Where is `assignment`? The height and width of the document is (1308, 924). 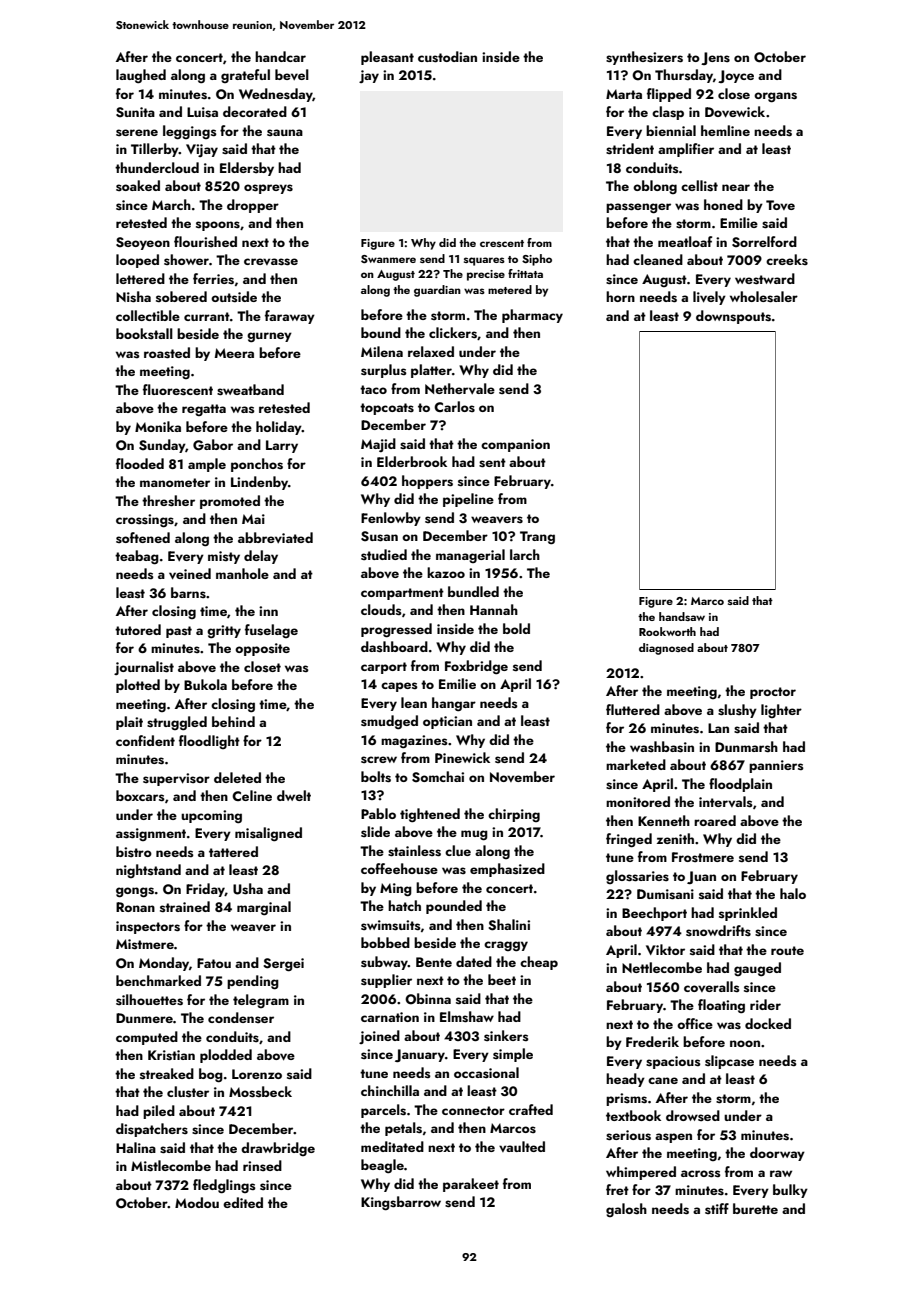
assignment is located at coordinates (151, 834).
